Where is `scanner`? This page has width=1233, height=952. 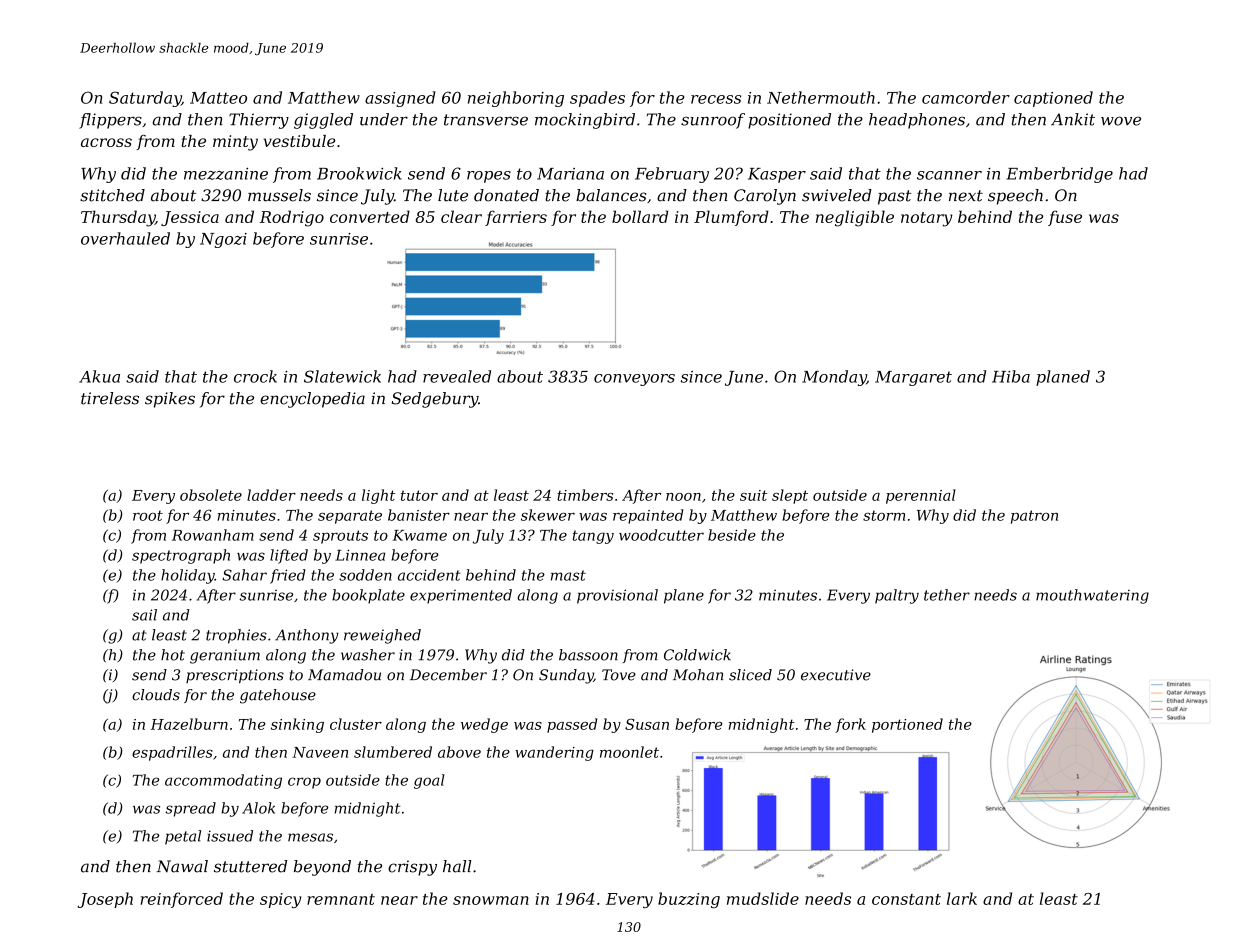 scanner is located at coordinates (949, 175).
